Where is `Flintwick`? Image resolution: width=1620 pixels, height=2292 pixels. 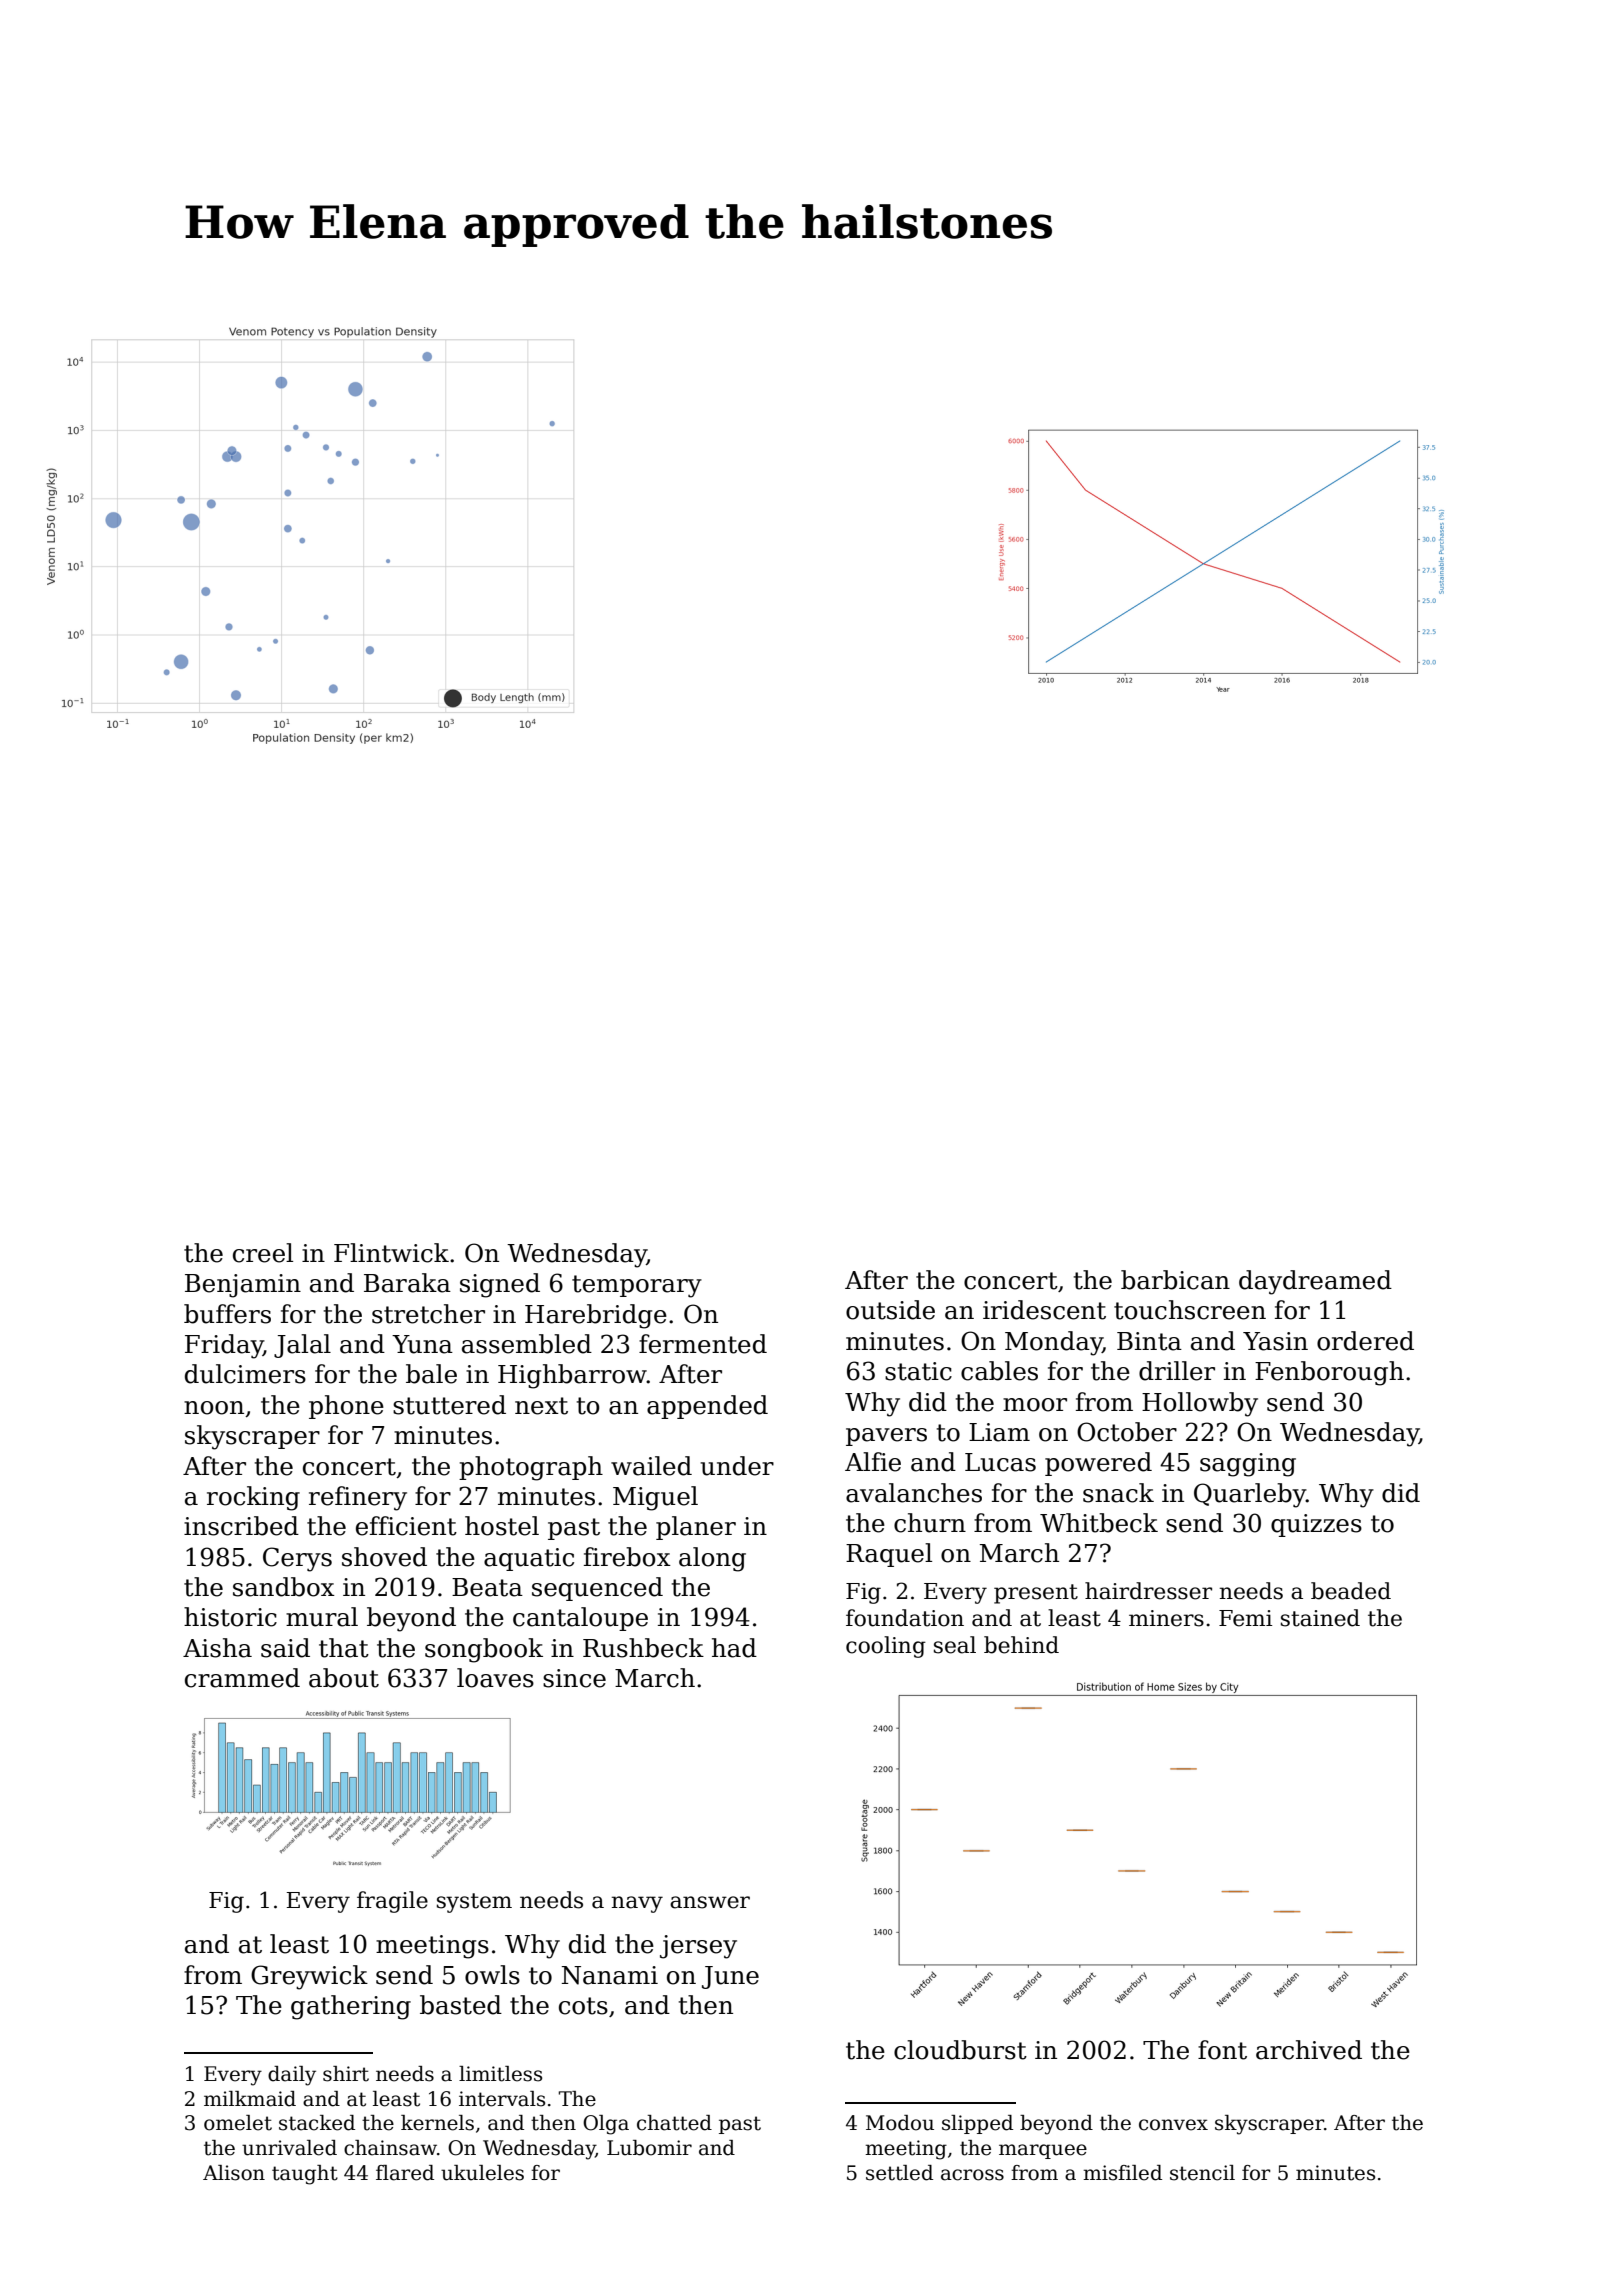
Flintwick is located at coordinates (391, 1253).
